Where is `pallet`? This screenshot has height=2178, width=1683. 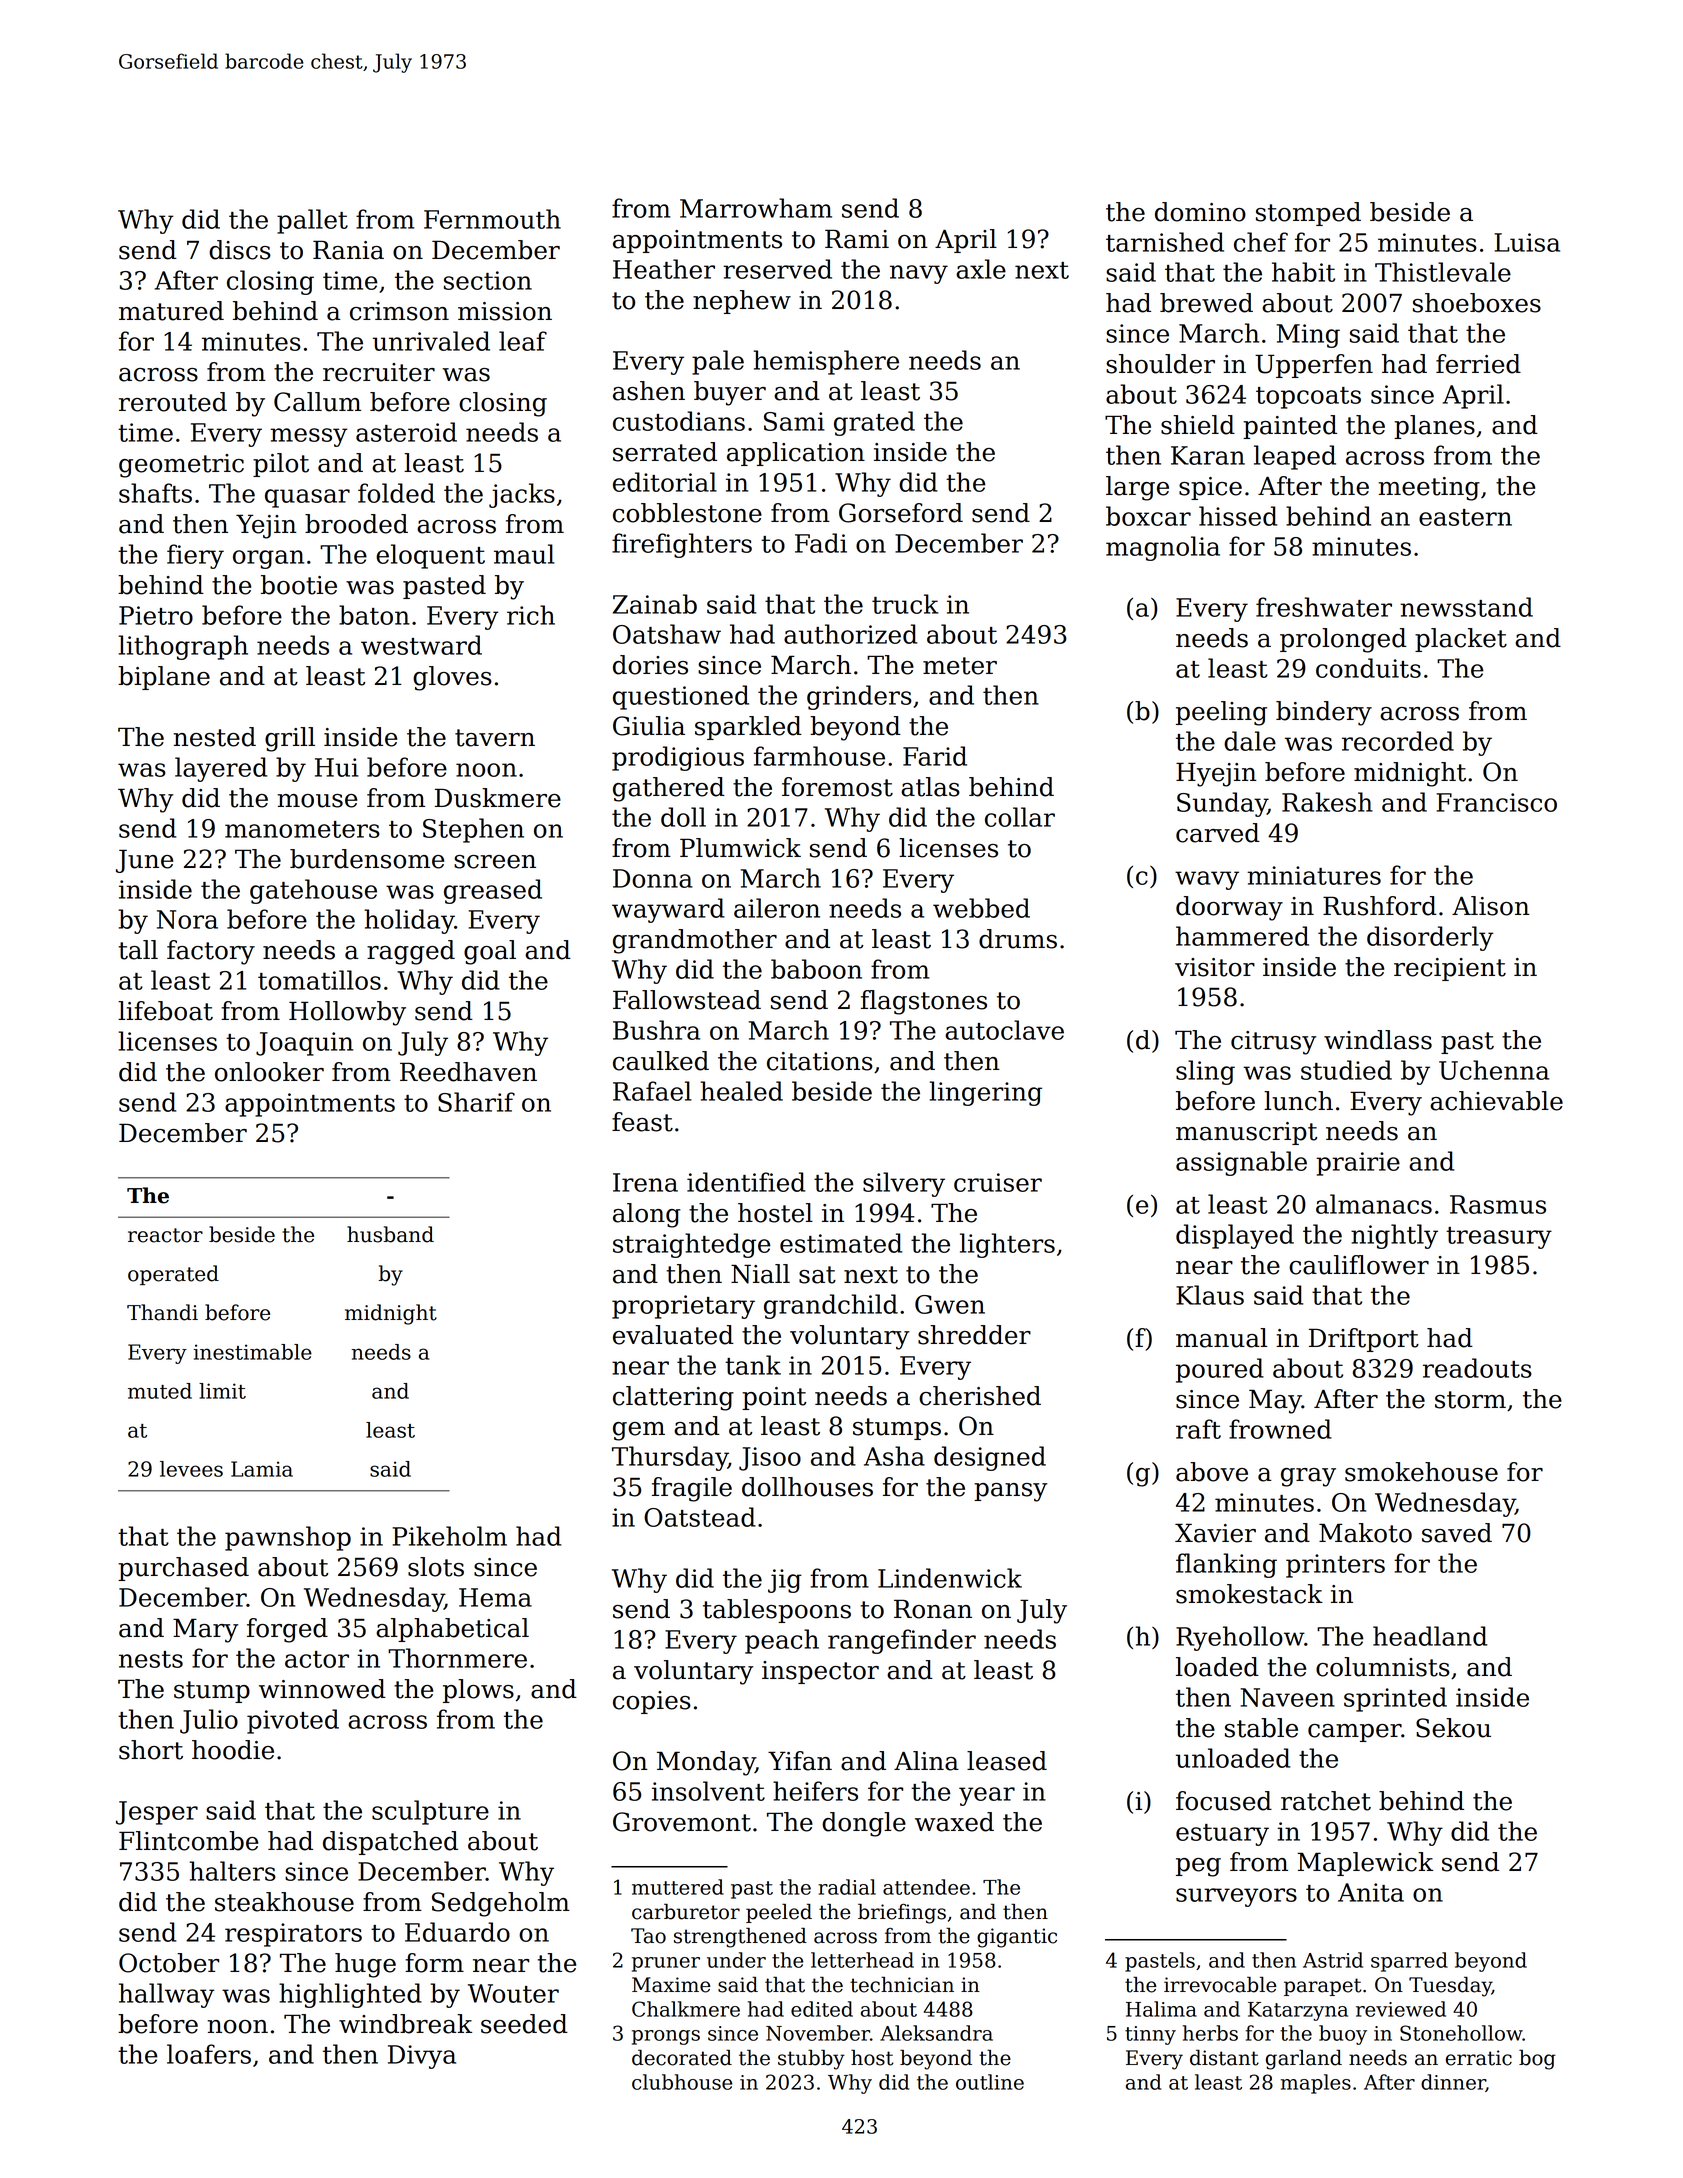
pallet is located at coordinates (312, 221).
